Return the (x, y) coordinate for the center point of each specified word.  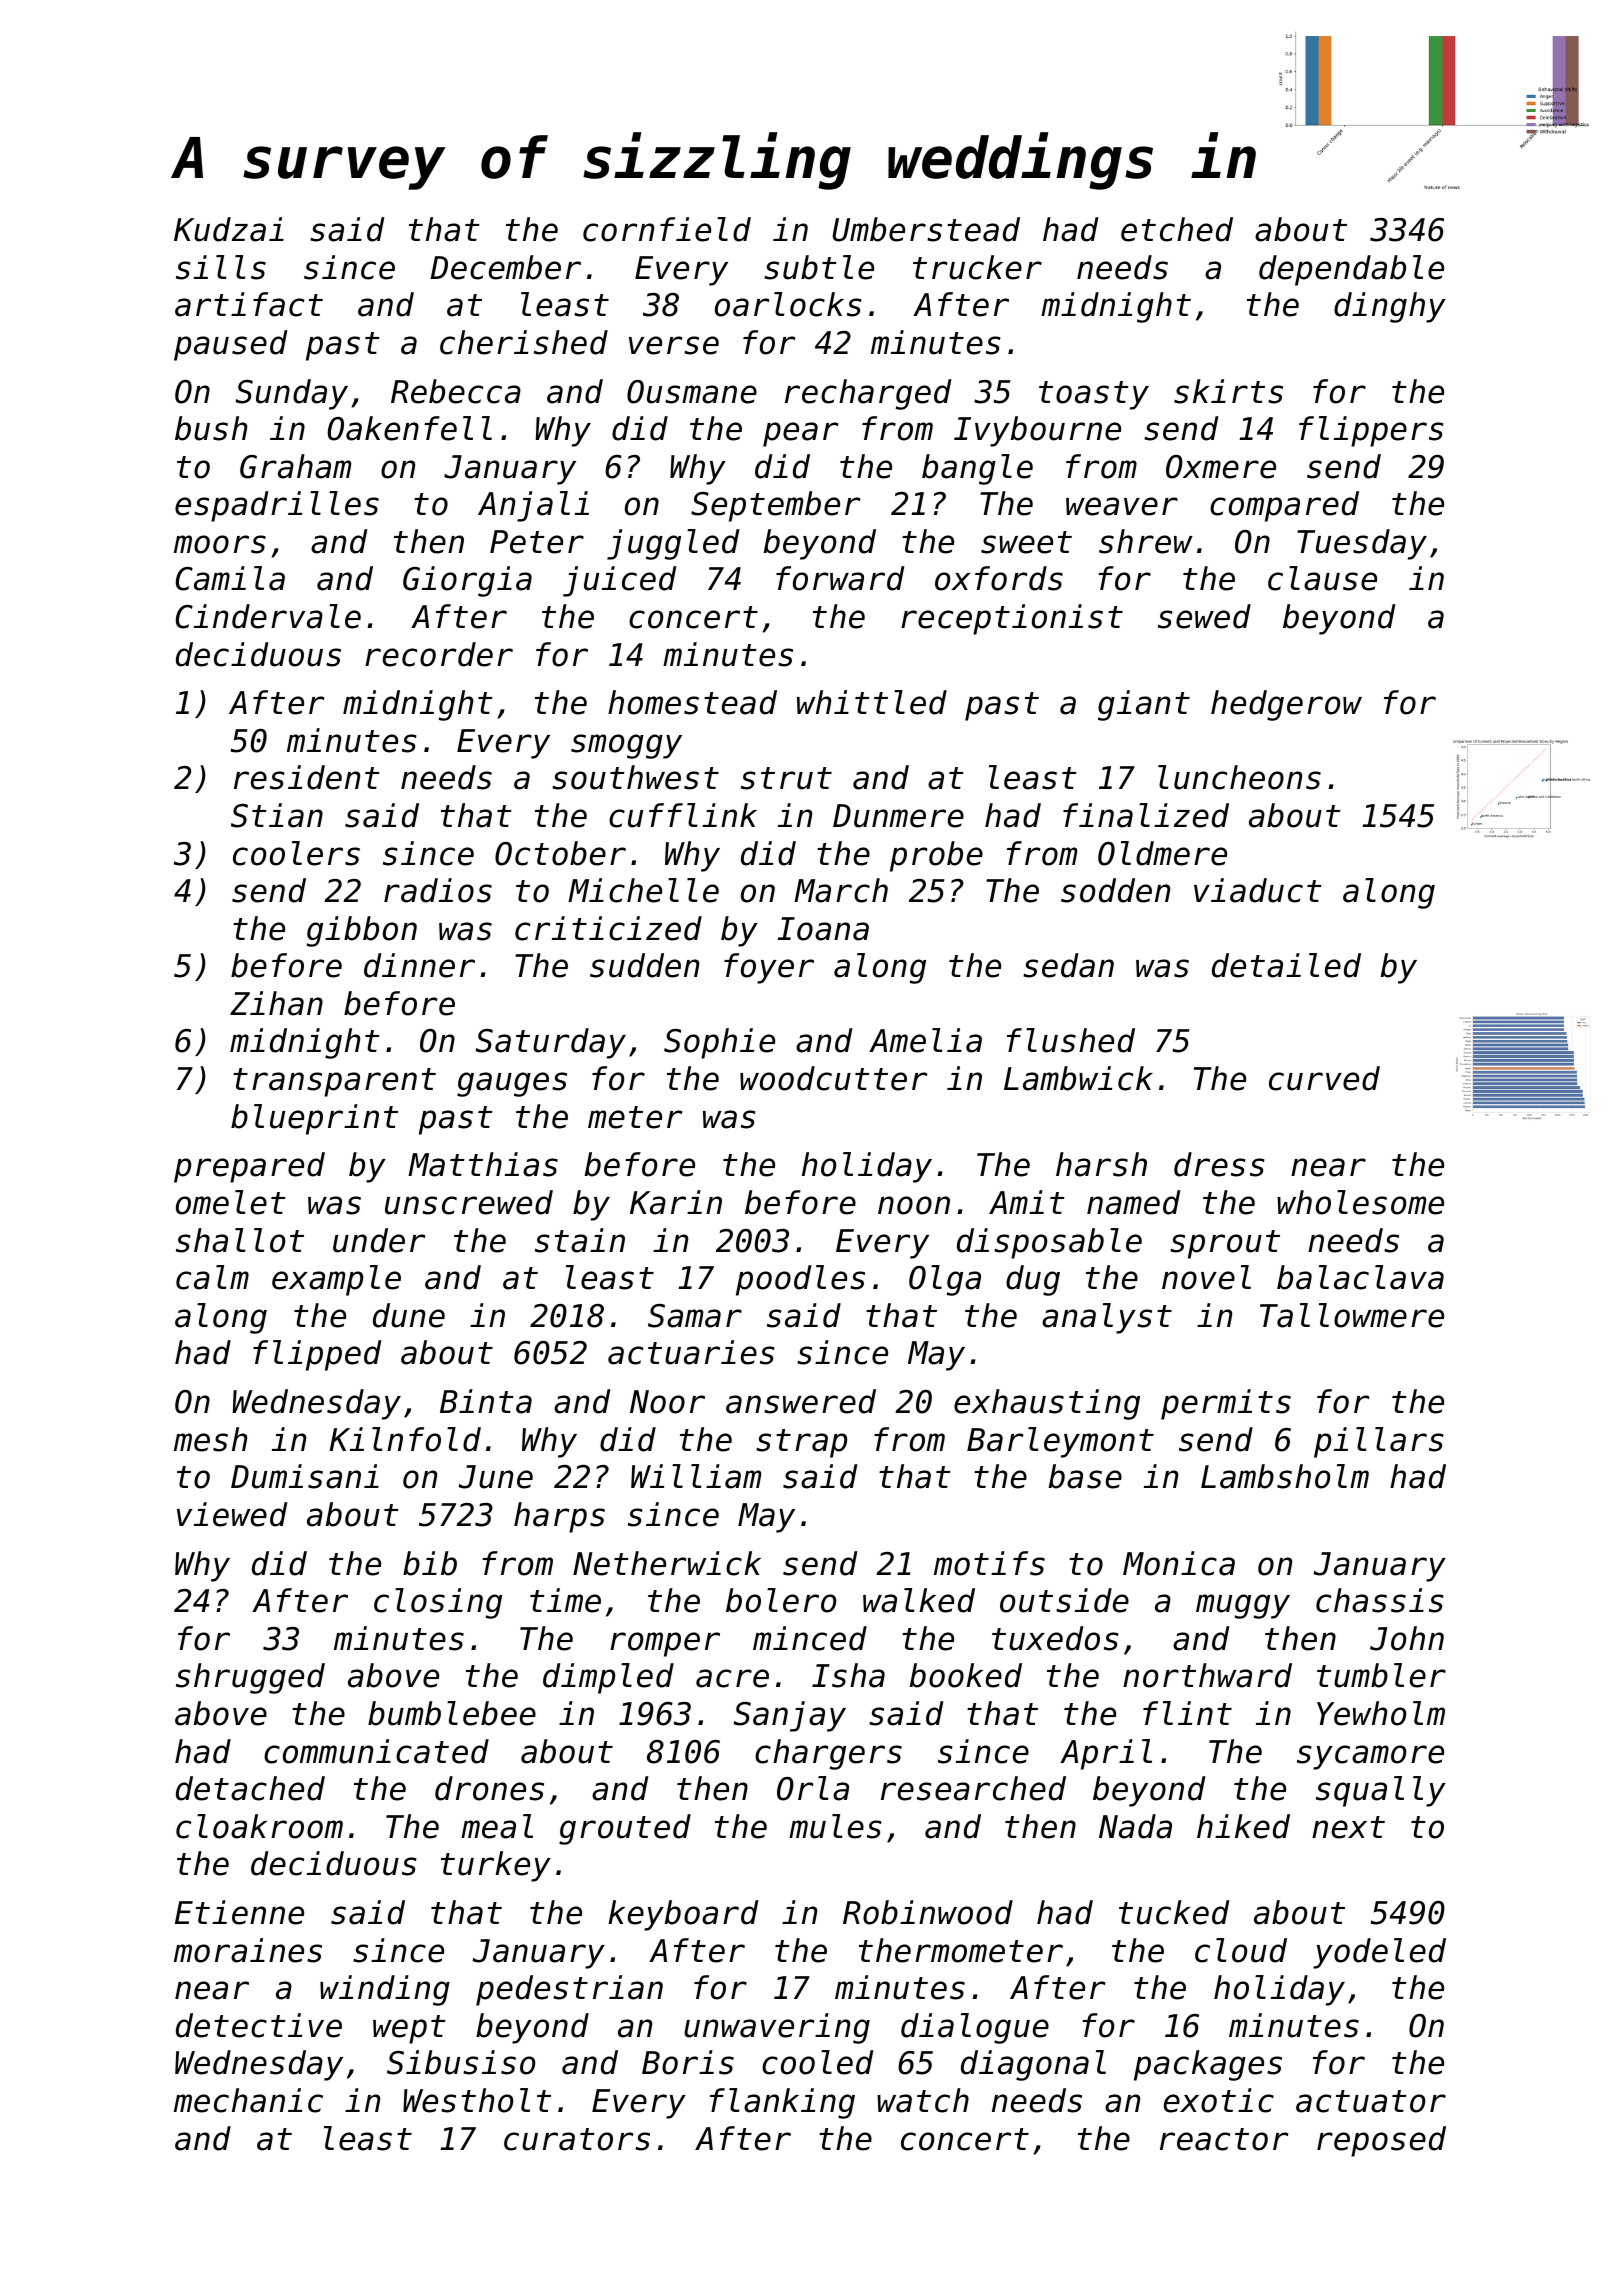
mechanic (248, 2100)
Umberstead (926, 229)
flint (1187, 1713)
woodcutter (833, 1078)
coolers (296, 853)
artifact (249, 304)
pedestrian (569, 1990)
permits (1226, 1404)
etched (1177, 229)
